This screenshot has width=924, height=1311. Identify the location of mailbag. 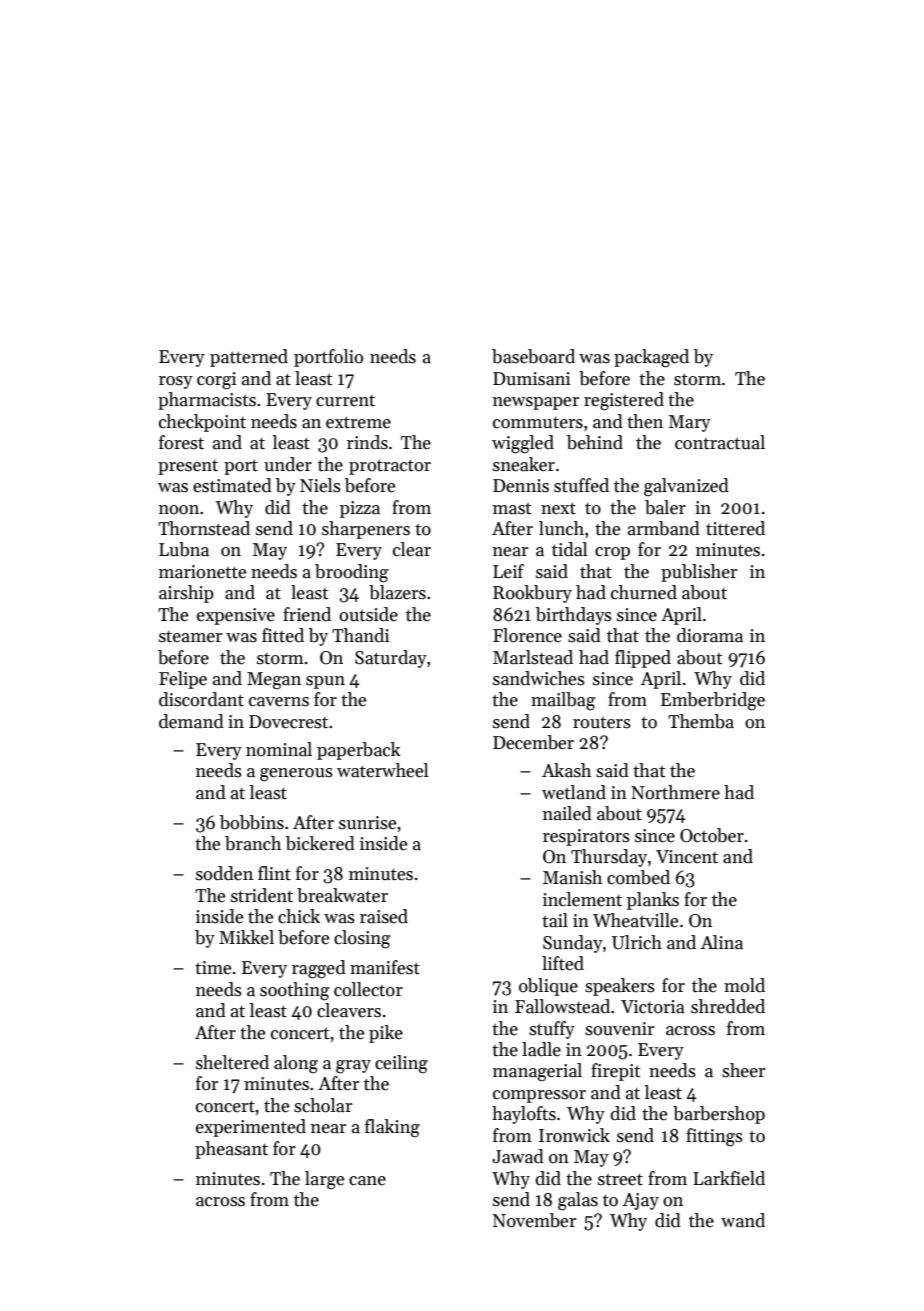
(563, 701).
